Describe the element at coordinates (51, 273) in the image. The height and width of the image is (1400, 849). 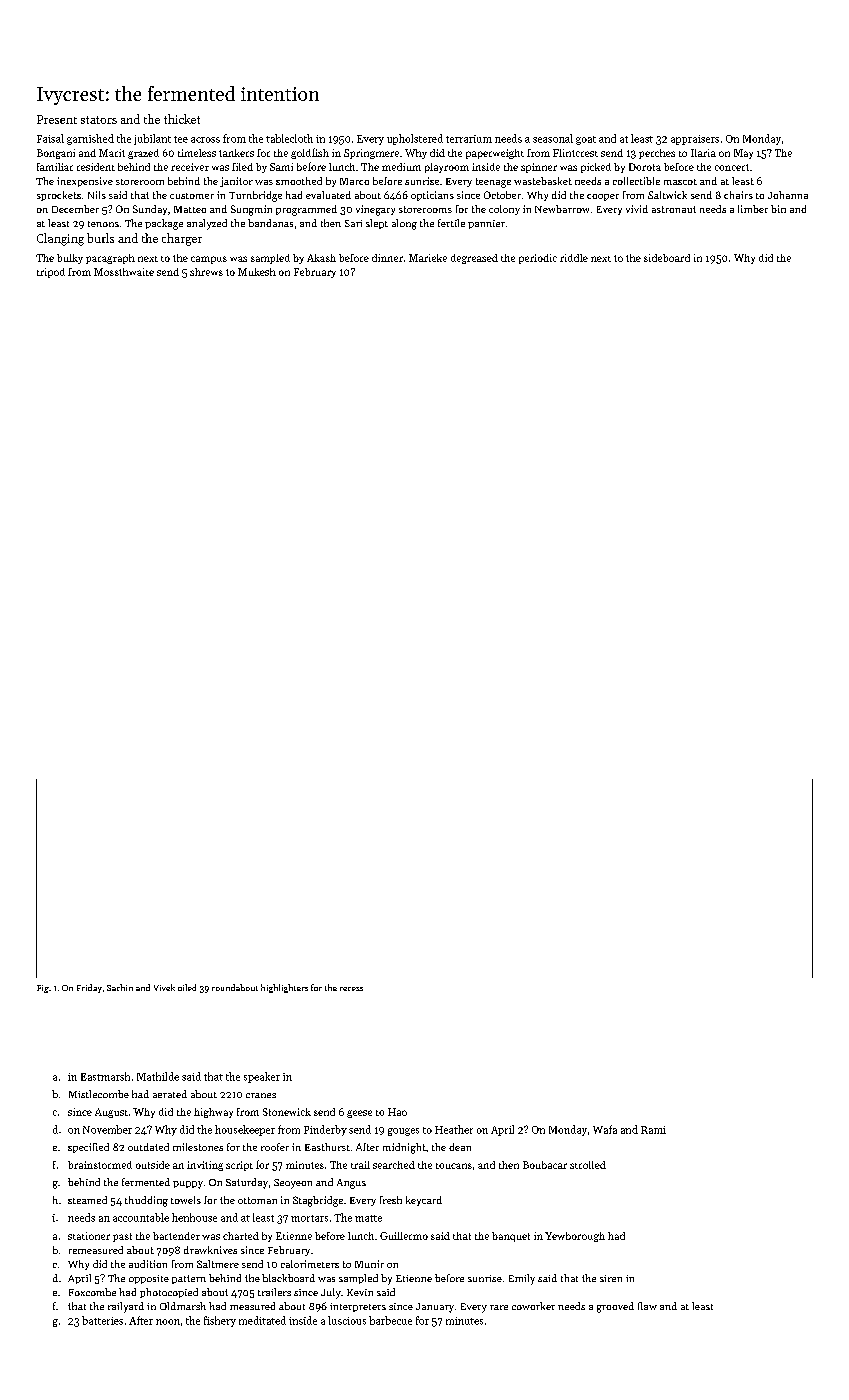
I see `tripod` at that location.
